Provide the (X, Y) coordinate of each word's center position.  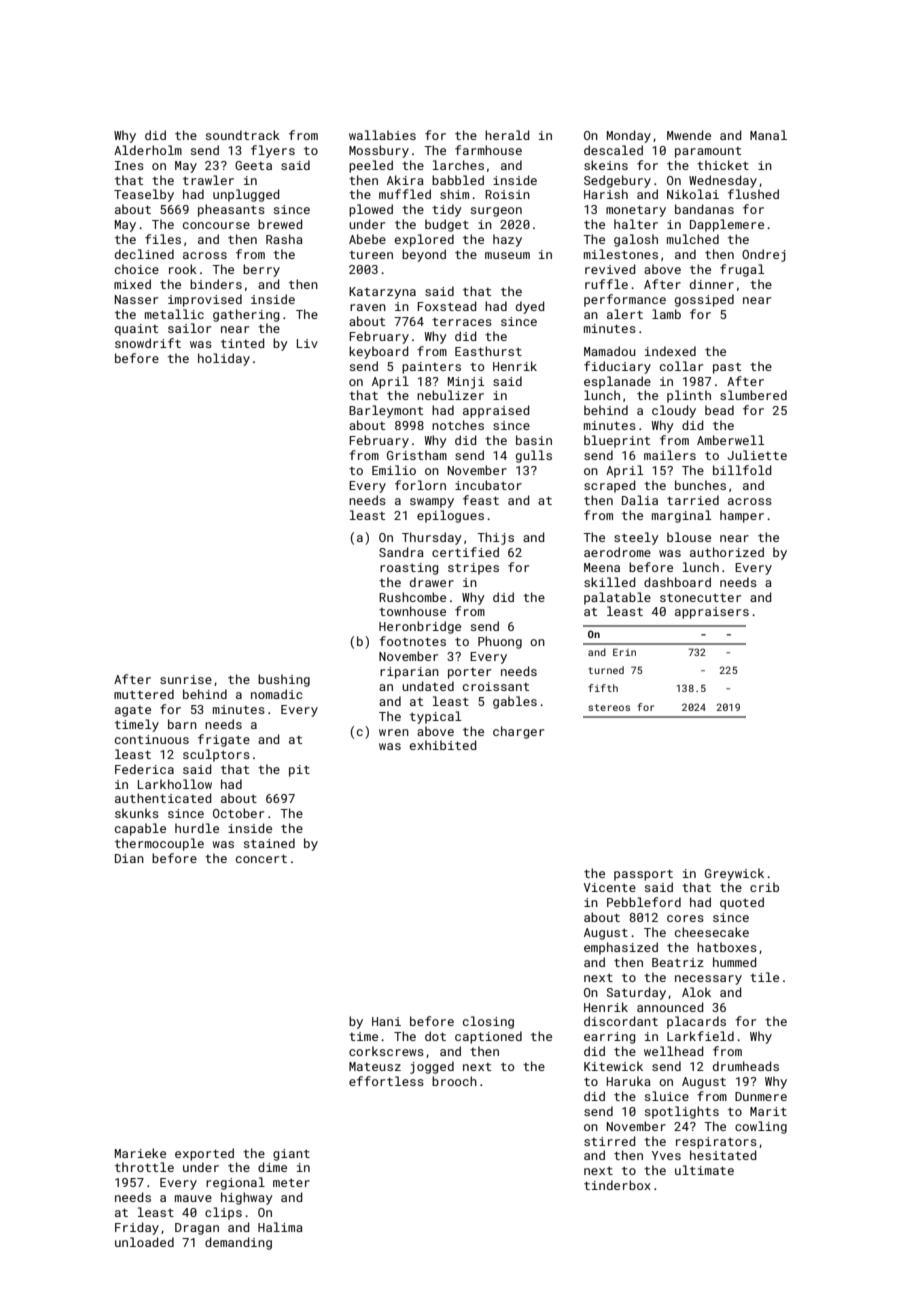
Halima (280, 1227)
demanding (238, 1243)
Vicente (610, 887)
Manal (768, 135)
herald (507, 135)
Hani (386, 1021)
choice (137, 269)
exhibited (443, 745)
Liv (307, 343)
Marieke (140, 1153)
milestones (621, 254)
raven (368, 307)
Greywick (734, 874)
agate (133, 711)
